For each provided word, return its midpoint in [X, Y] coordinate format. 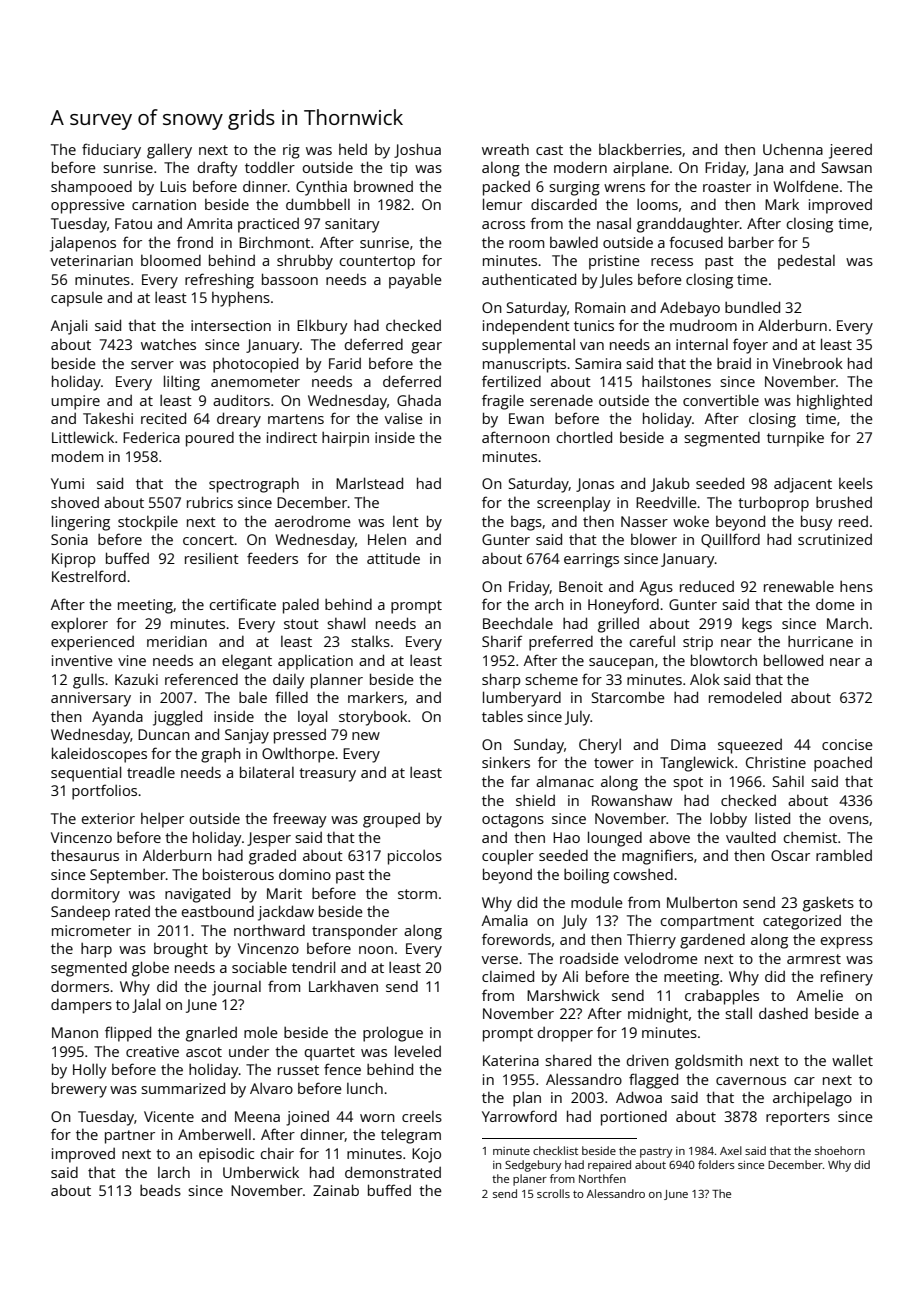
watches [168, 344]
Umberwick [261, 1172]
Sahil [788, 781]
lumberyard [522, 699]
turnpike [795, 439]
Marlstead [369, 483]
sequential [86, 774]
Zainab [336, 1190]
